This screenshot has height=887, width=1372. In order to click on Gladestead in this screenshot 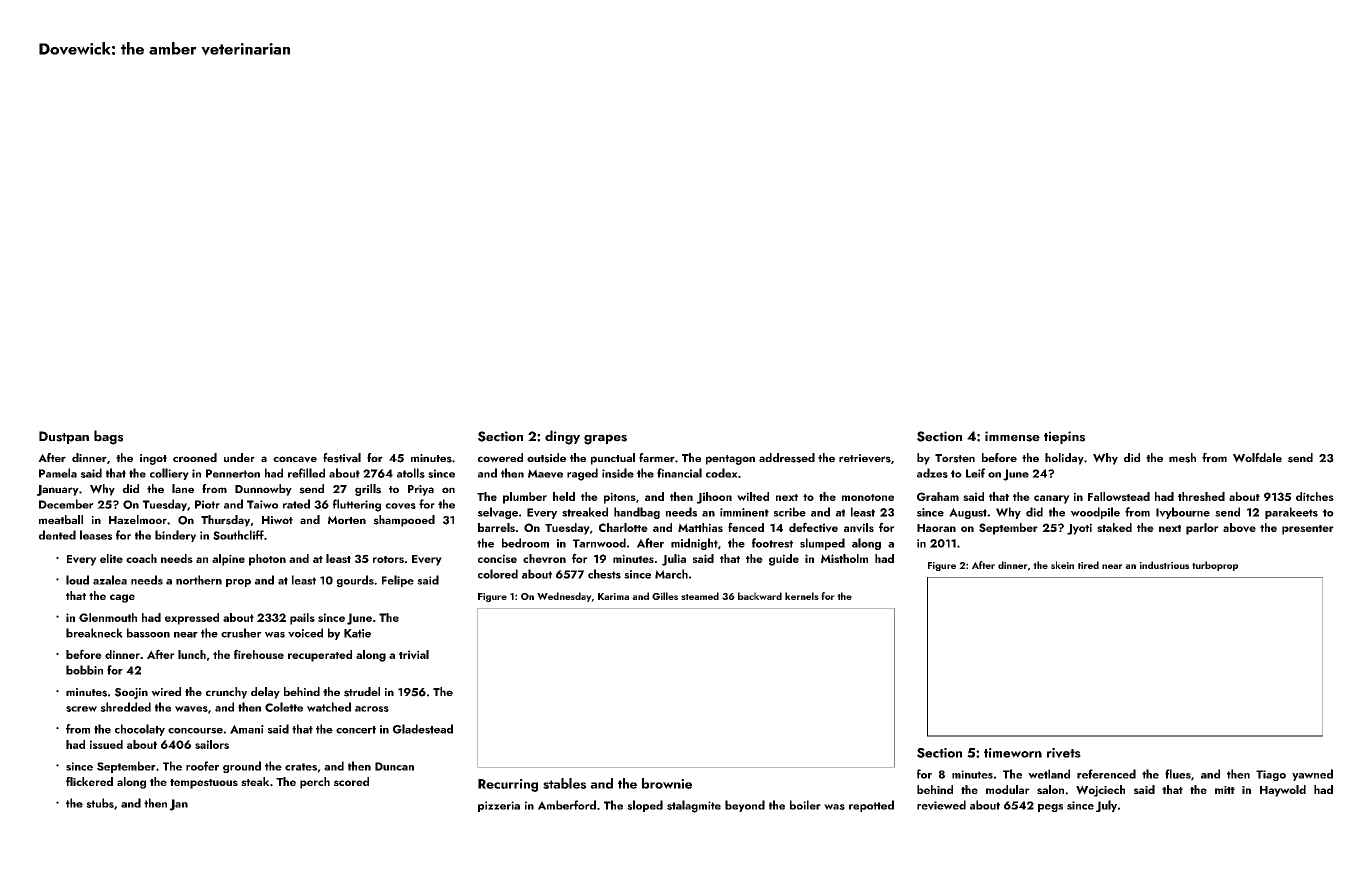, I will do `click(423, 729)`.
